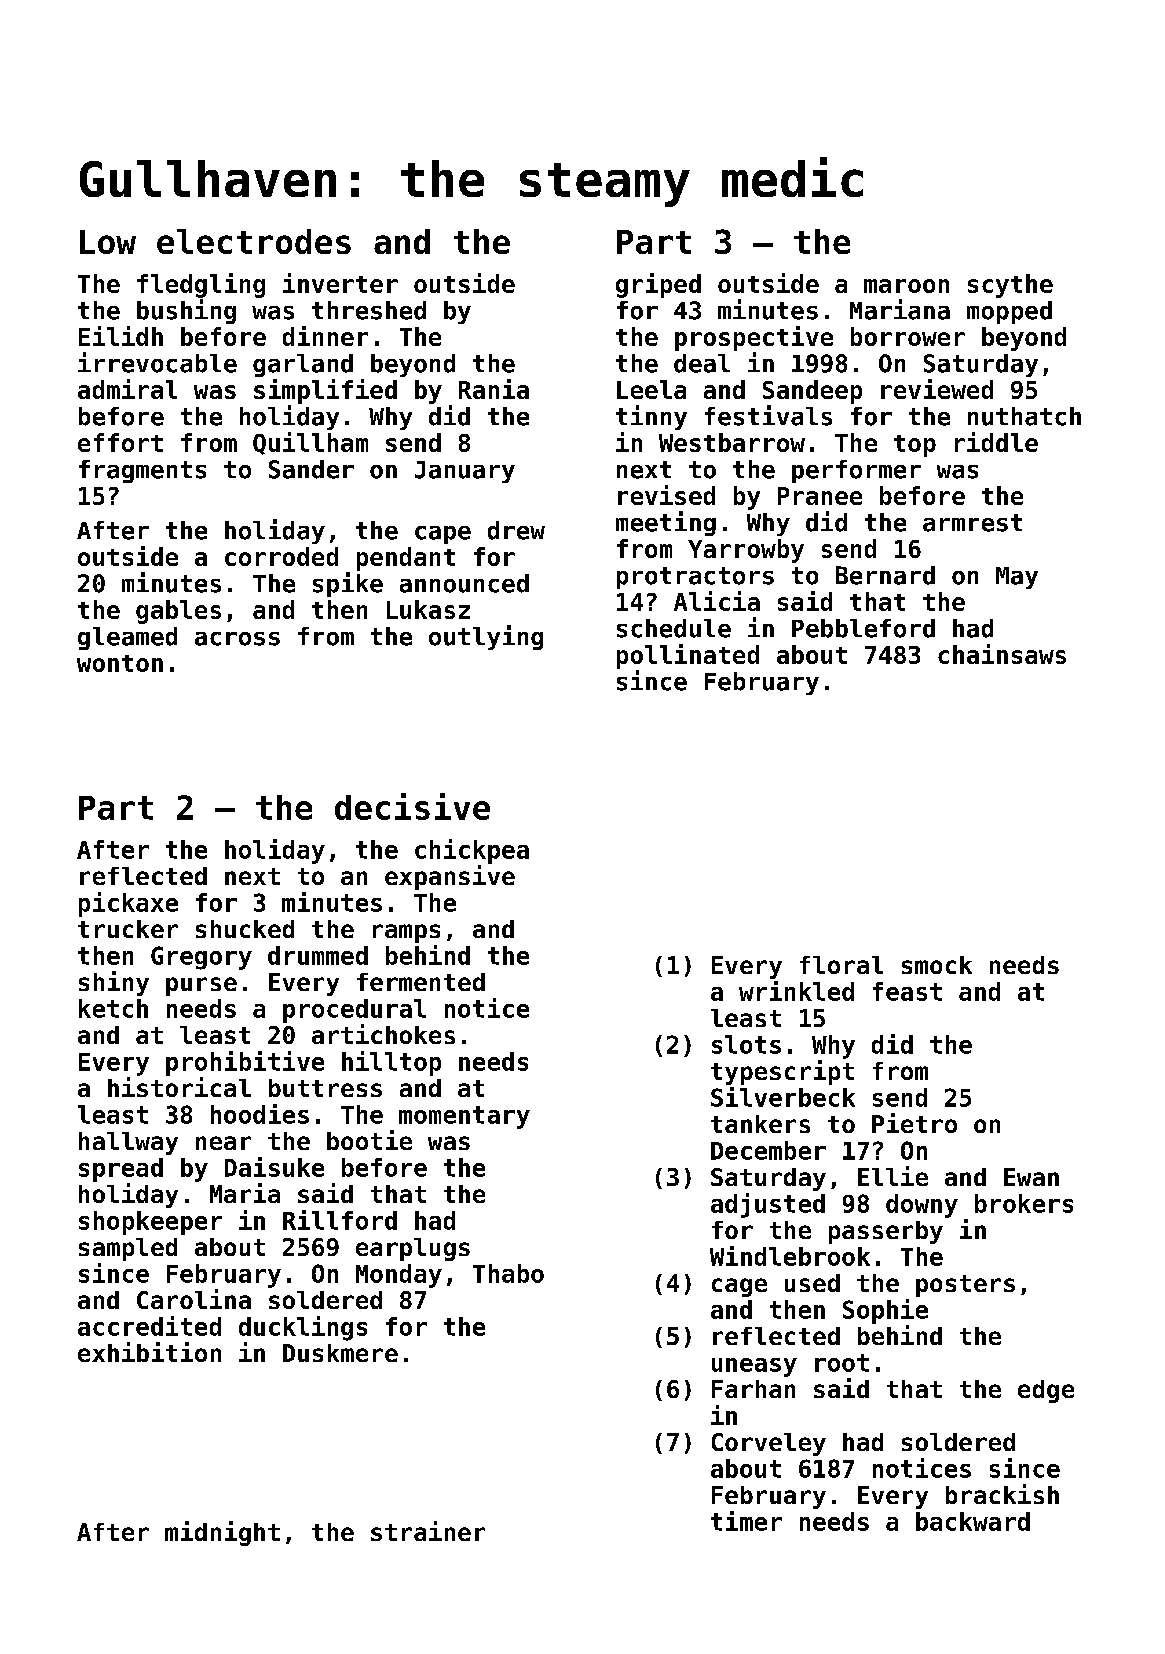 Image resolution: width=1165 pixels, height=1654 pixels. What do you see at coordinates (658, 285) in the document?
I see `griped` at bounding box center [658, 285].
